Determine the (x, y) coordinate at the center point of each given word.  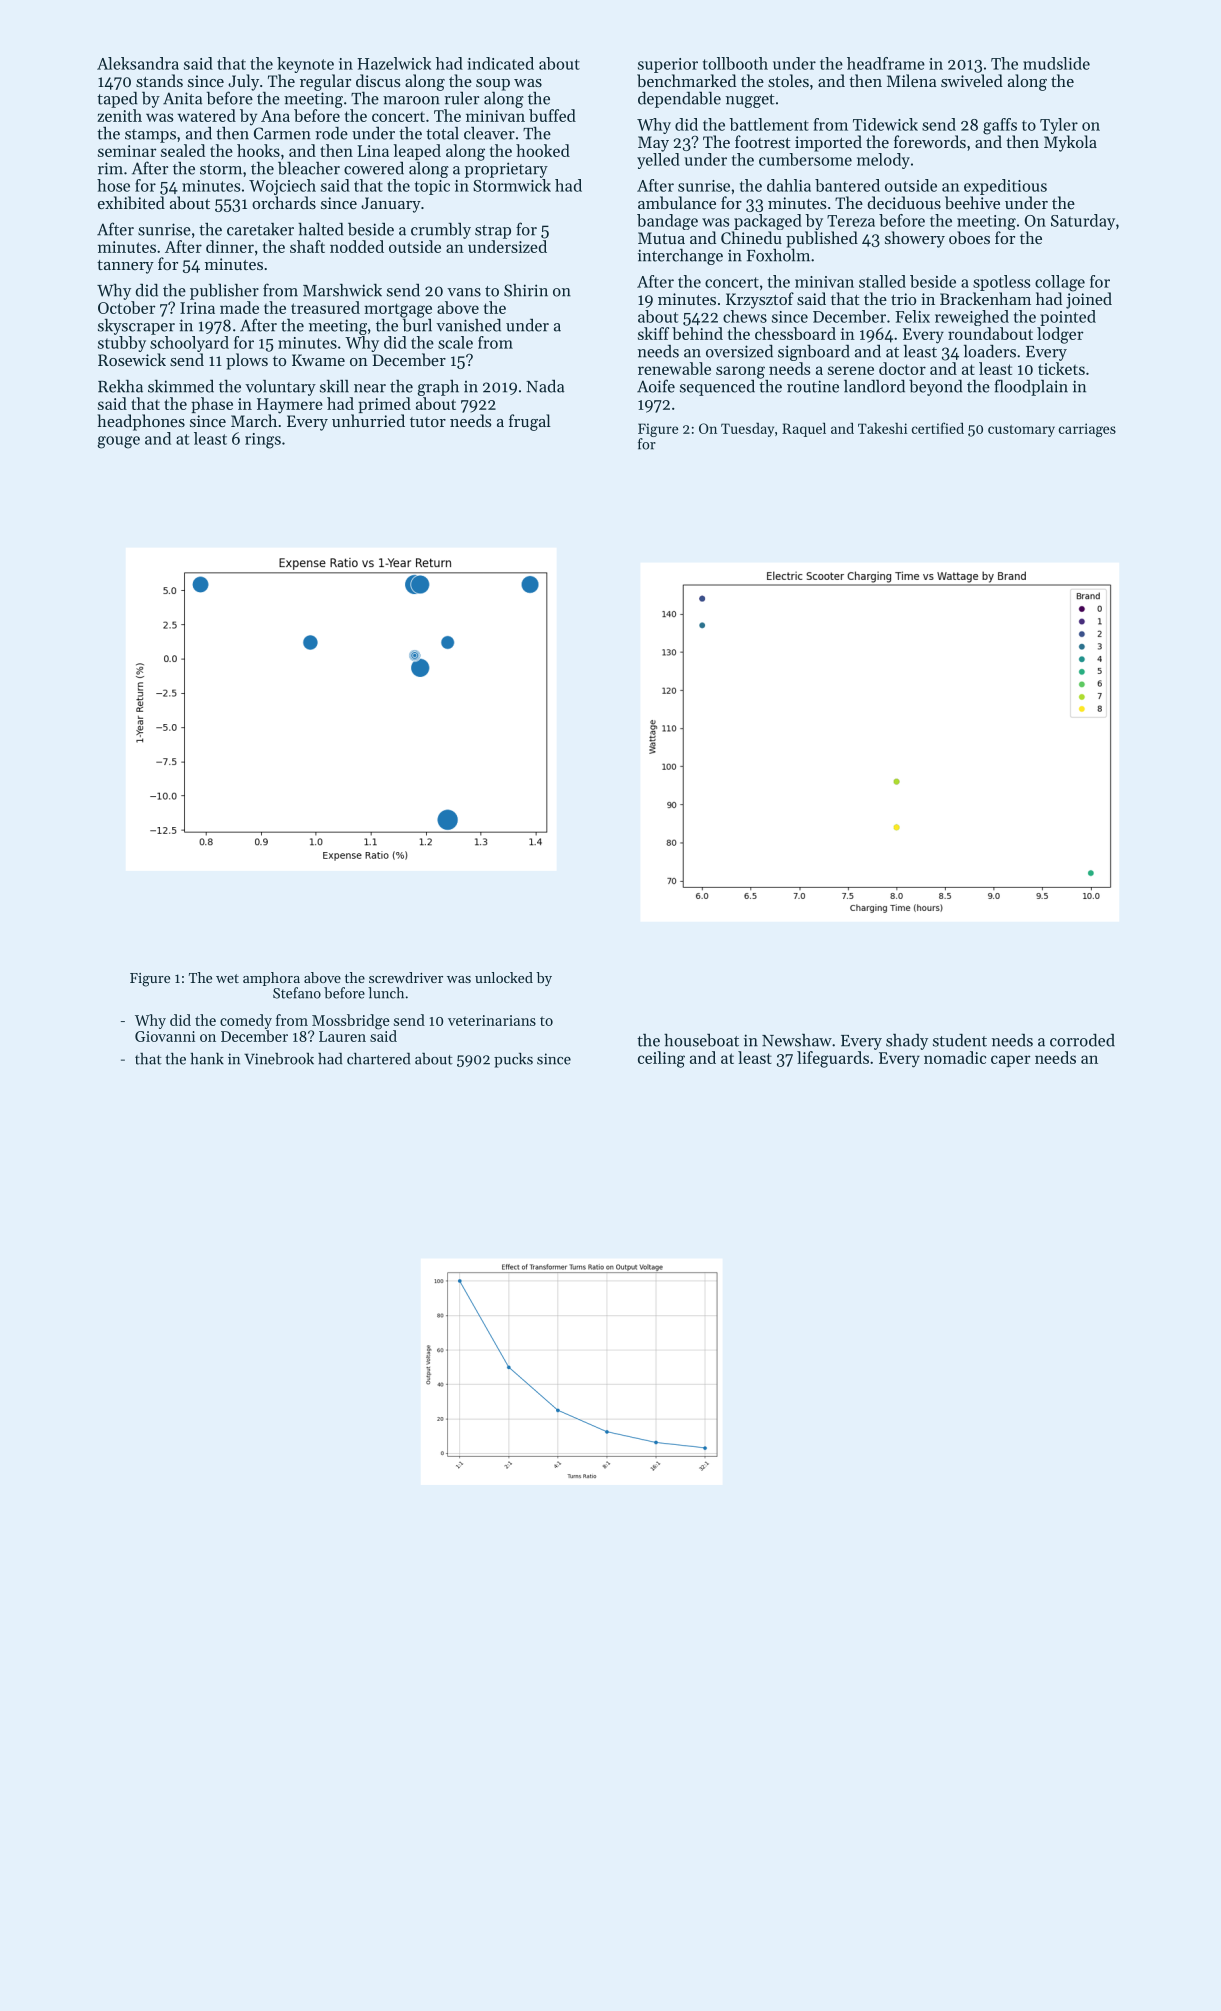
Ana (275, 116)
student (960, 1040)
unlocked (504, 977)
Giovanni (165, 1036)
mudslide (1056, 63)
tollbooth (735, 63)
